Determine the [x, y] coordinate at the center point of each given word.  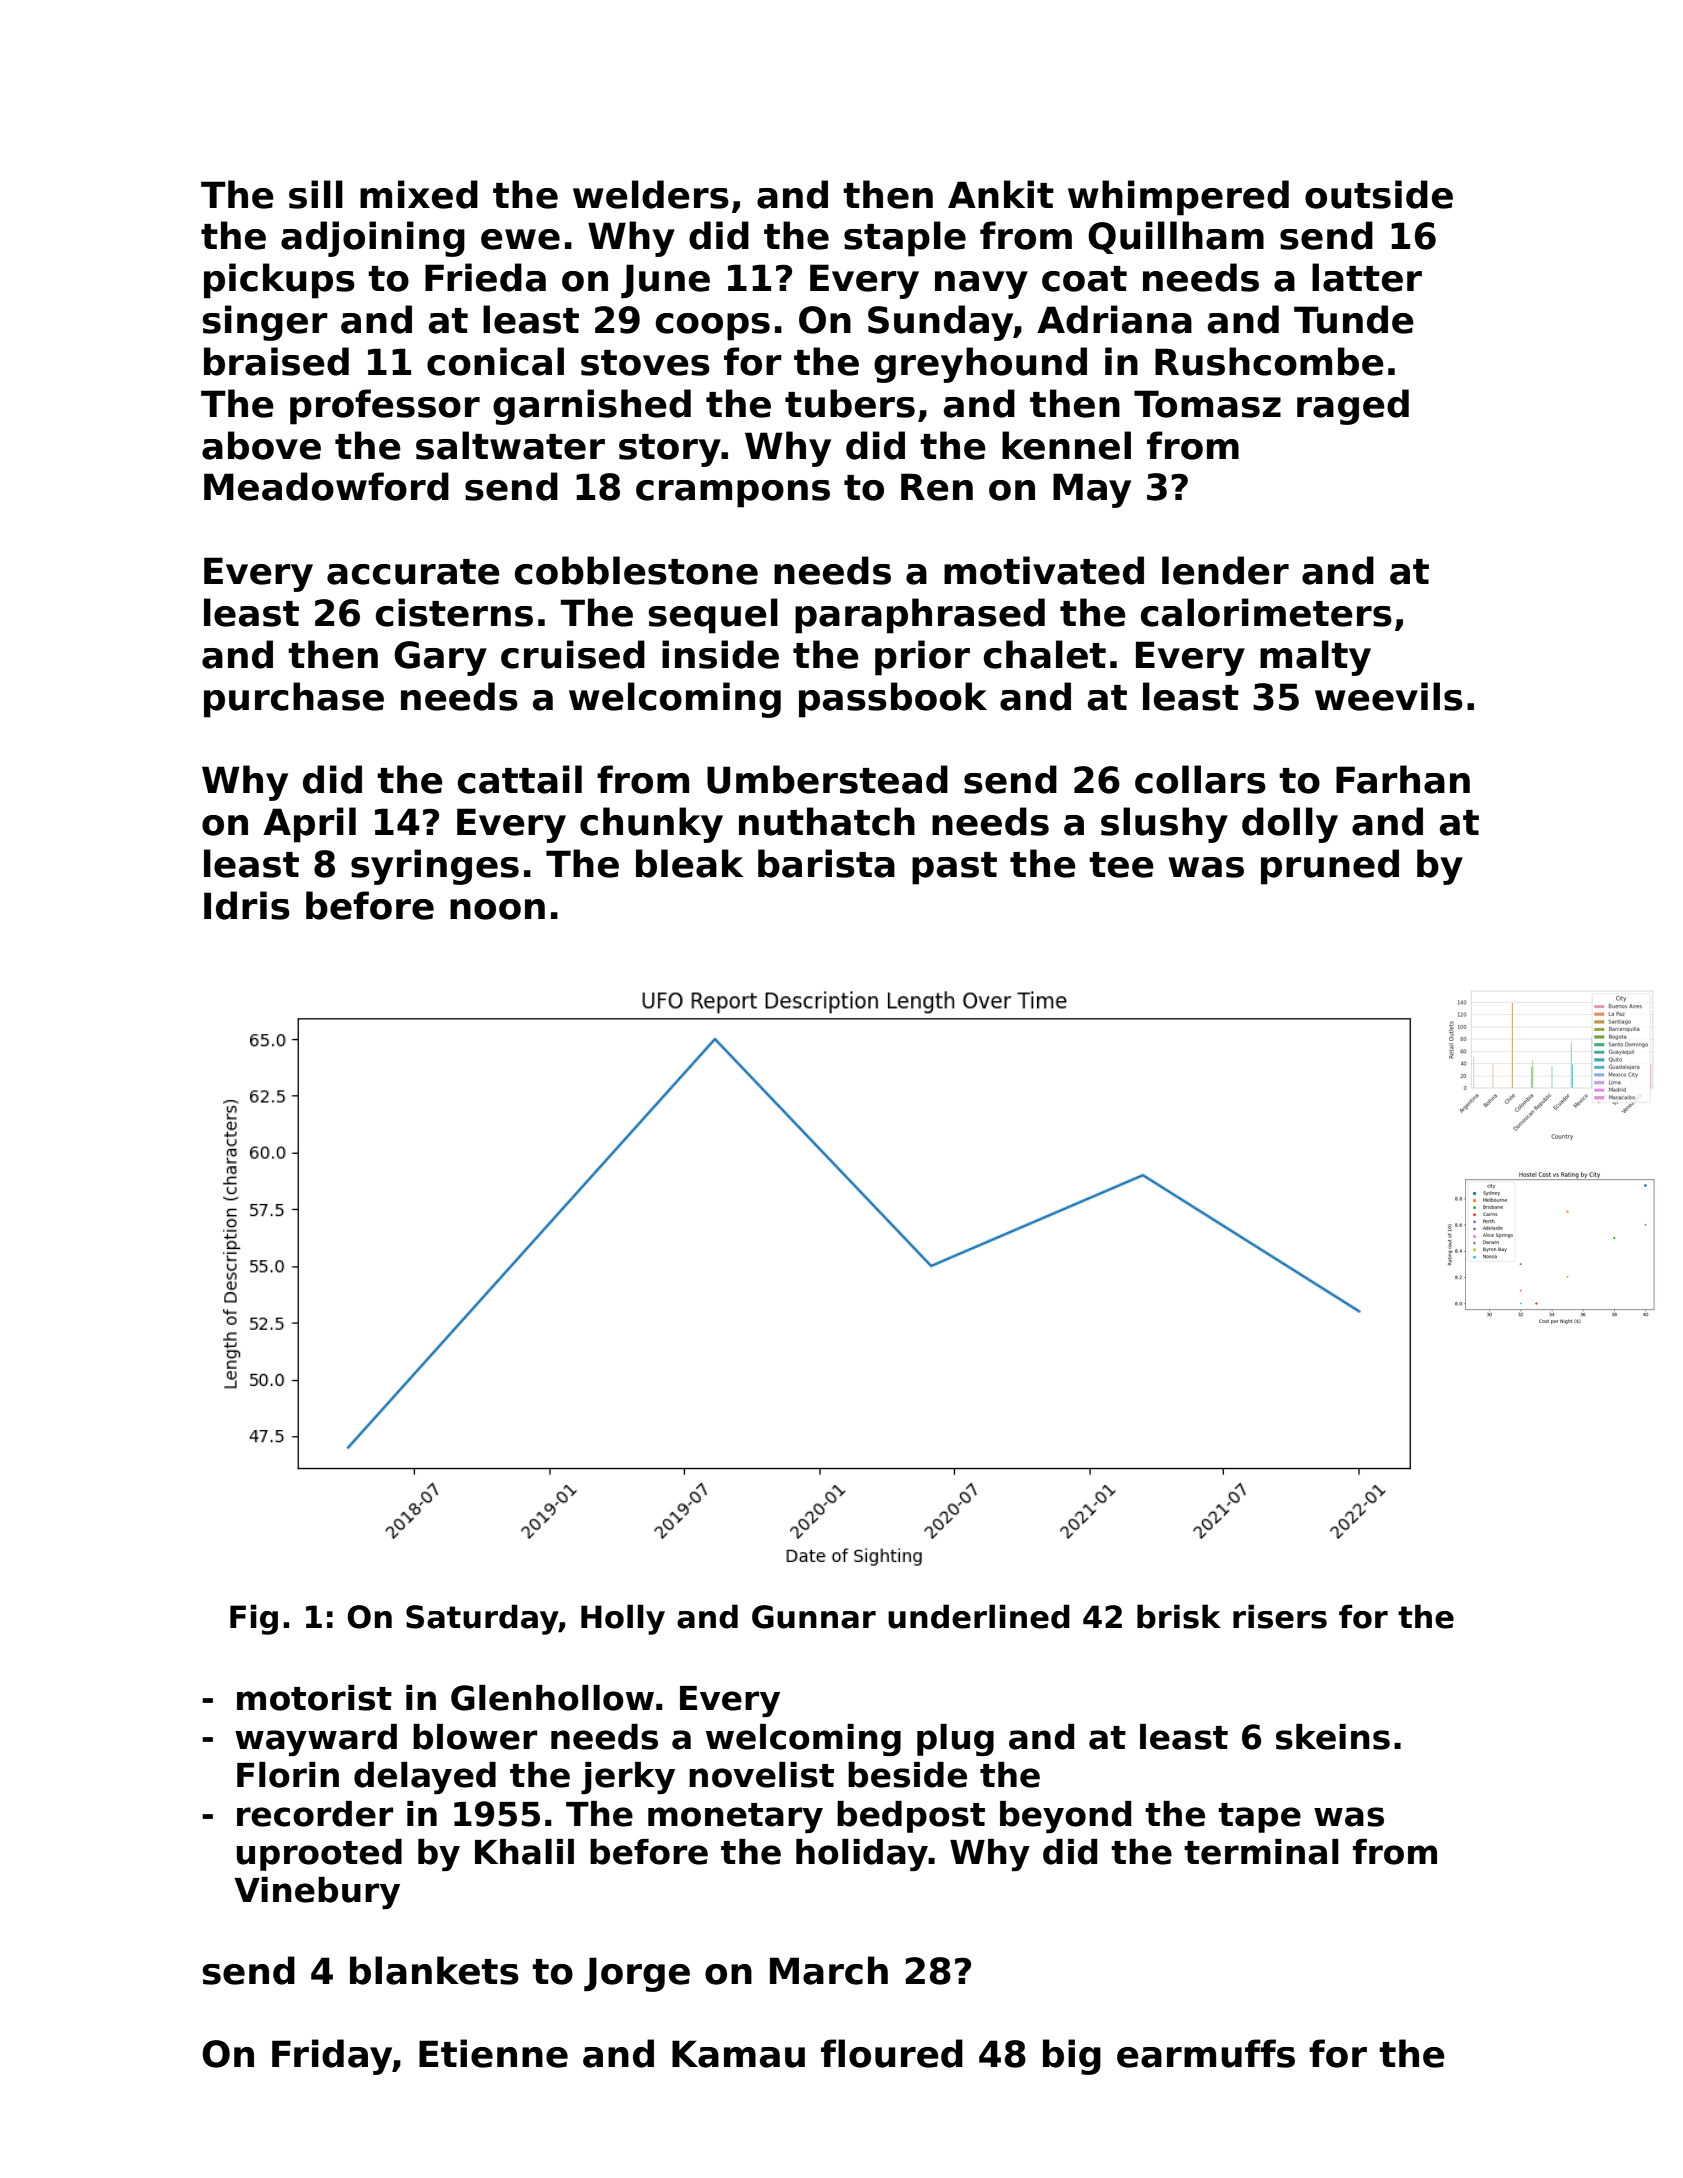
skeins [1333, 1737]
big [1072, 2057]
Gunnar [814, 1617]
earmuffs [1206, 2053]
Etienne [493, 2053]
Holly [623, 1619]
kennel [1066, 445]
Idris [247, 905]
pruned [1330, 867]
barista [826, 863]
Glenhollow [552, 1698]
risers [1280, 1616]
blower [475, 1737]
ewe [520, 239]
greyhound [980, 365]
